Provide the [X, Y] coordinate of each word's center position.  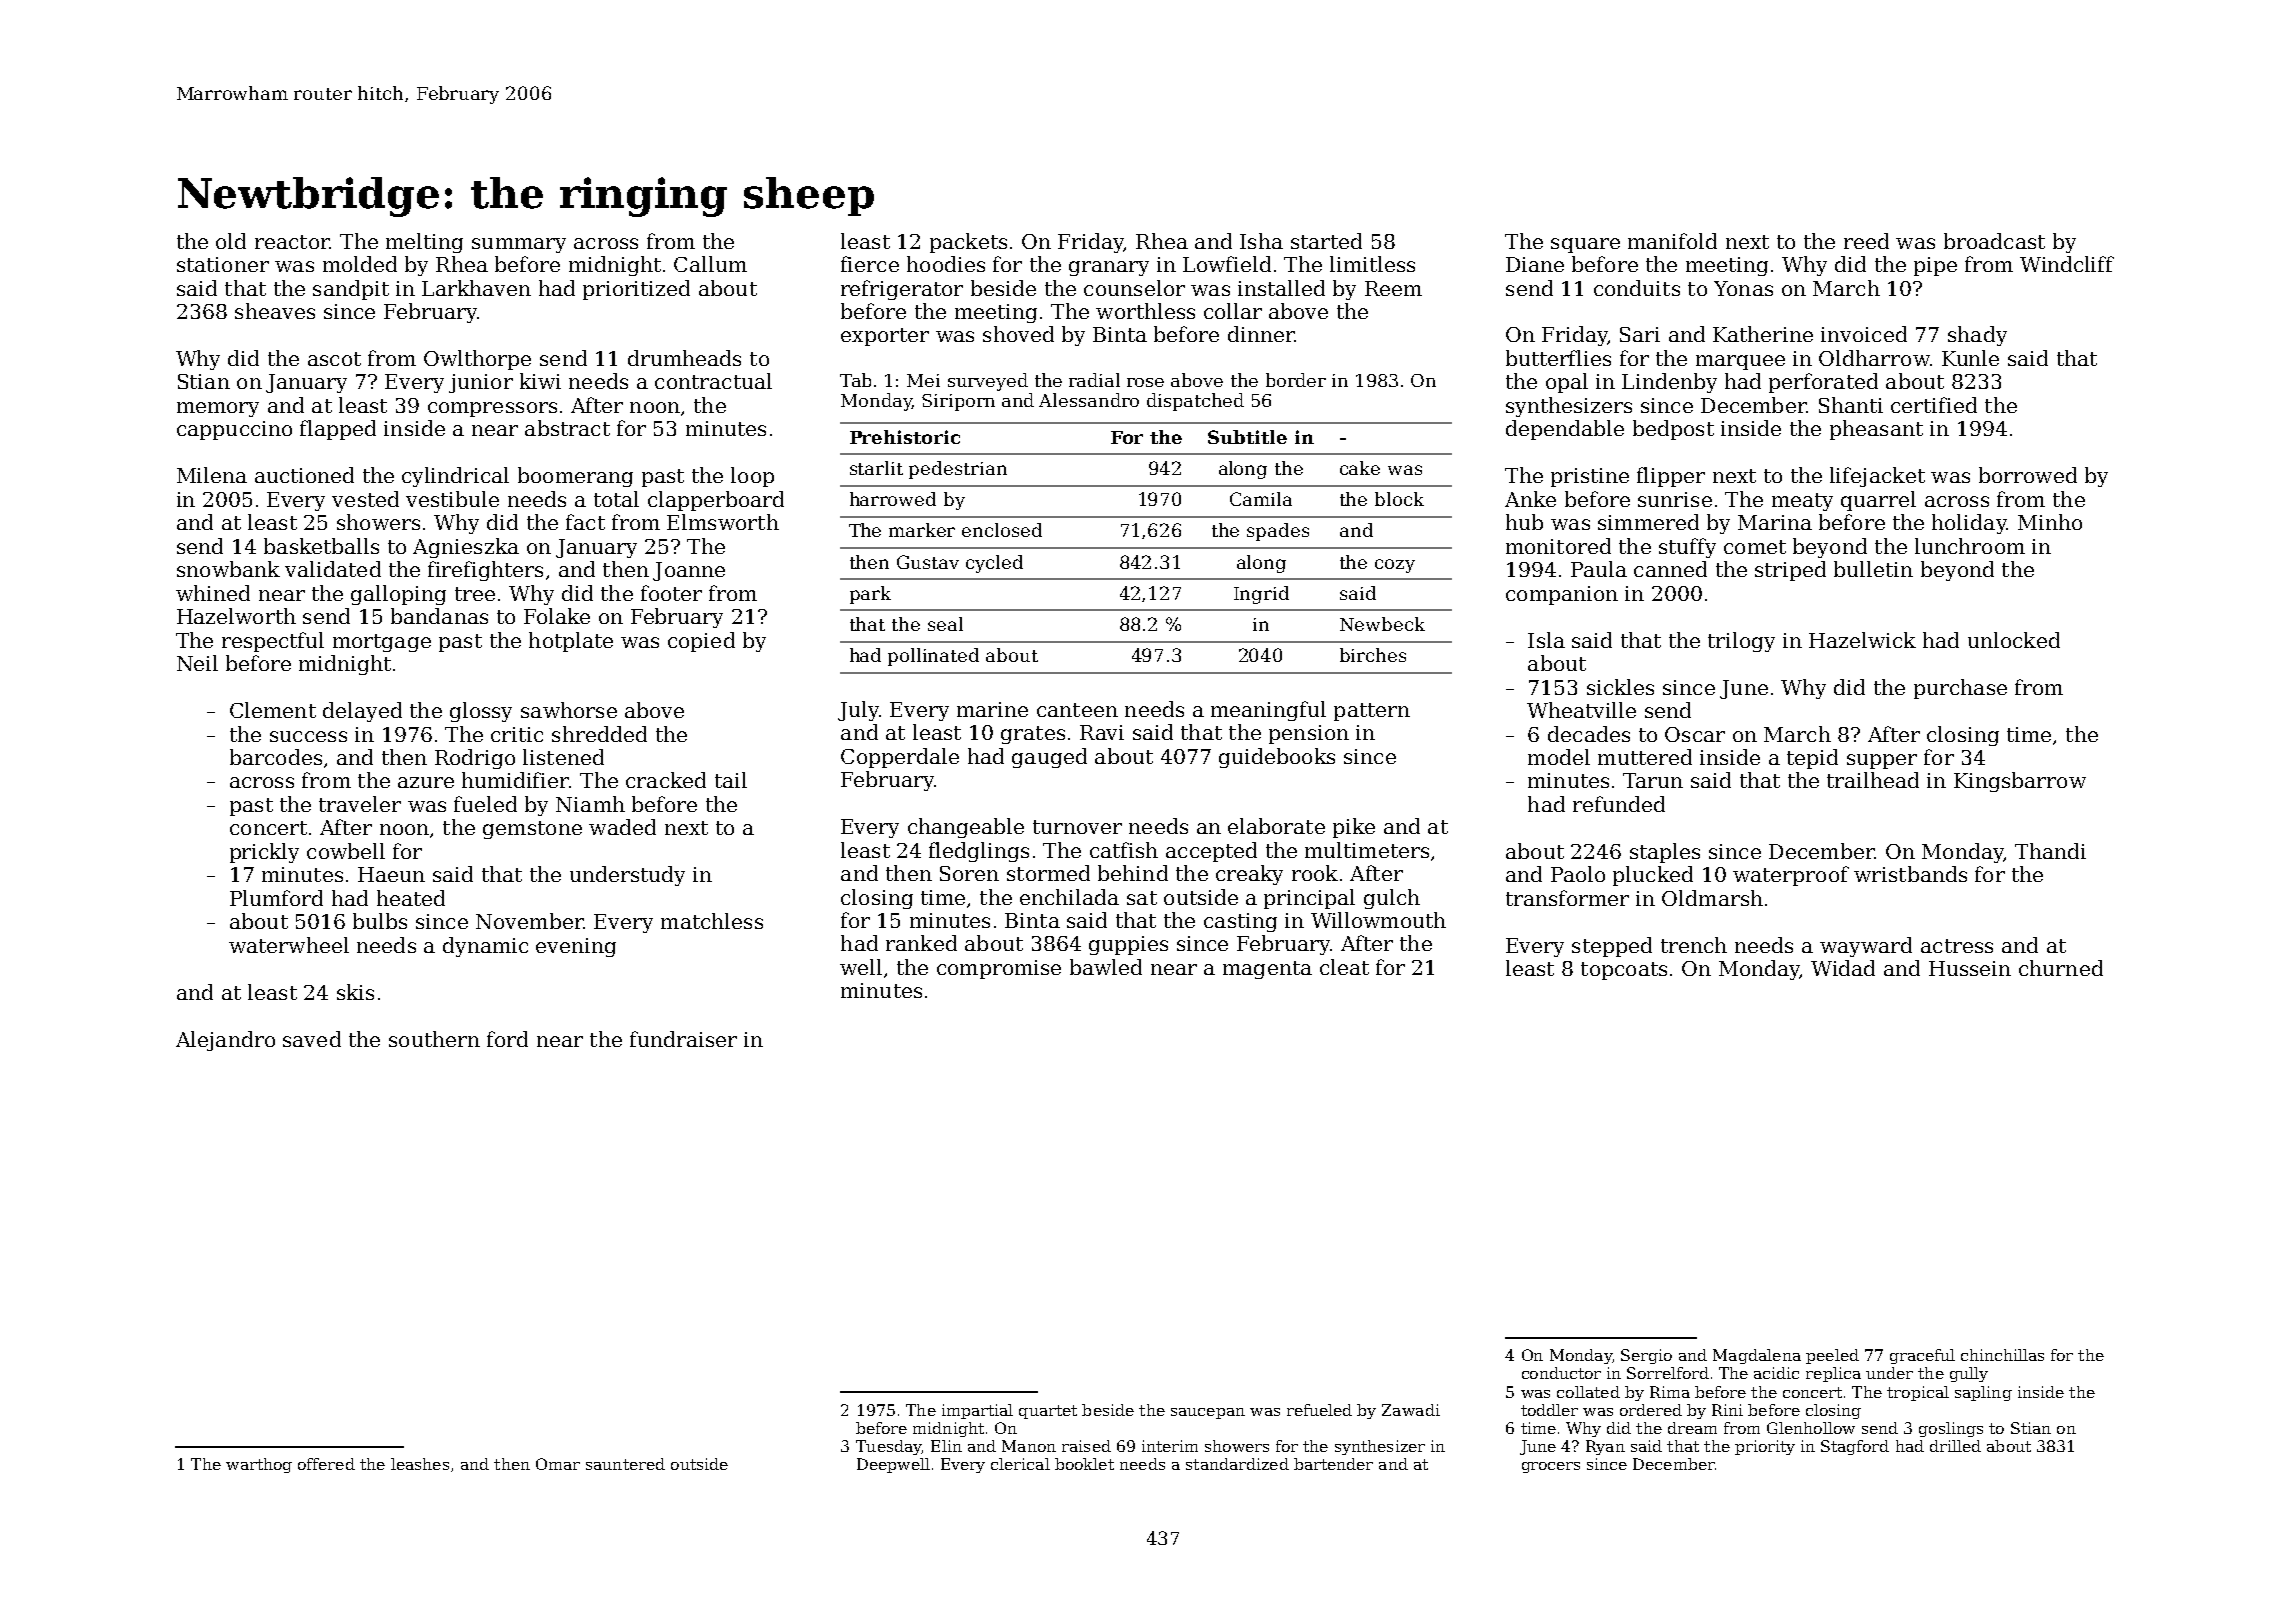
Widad [1843, 968]
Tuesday [888, 1447]
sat [1142, 898]
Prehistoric [905, 437]
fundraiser [683, 1039]
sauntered [625, 1464]
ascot [334, 359]
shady [1977, 336]
